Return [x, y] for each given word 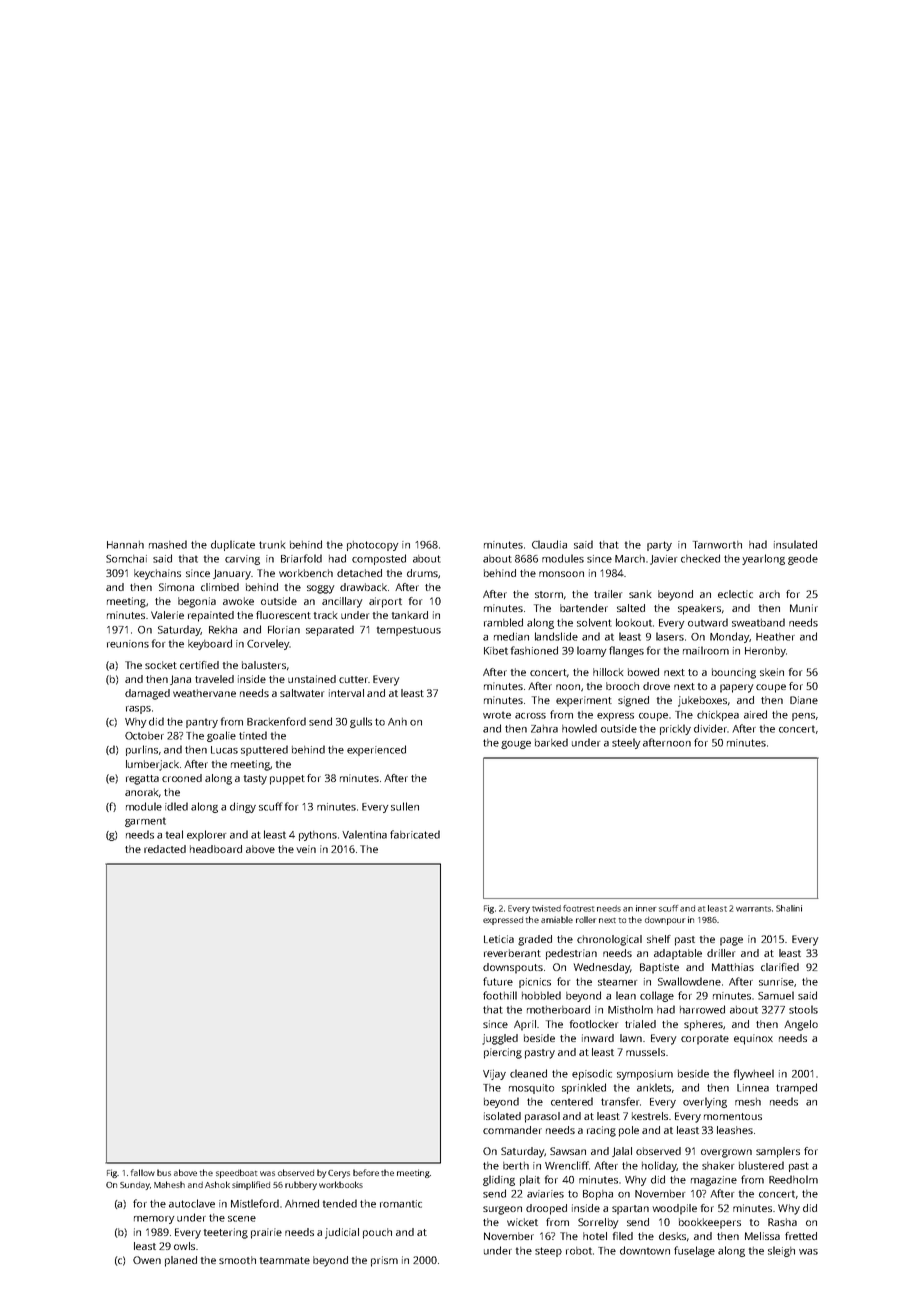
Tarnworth [717, 545]
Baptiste [659, 968]
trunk [272, 545]
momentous [733, 1116]
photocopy [373, 546]
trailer [608, 594]
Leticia [499, 939]
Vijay [494, 1074]
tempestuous [409, 631]
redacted [165, 849]
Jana [180, 680]
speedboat [236, 1173]
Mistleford [255, 1203]
